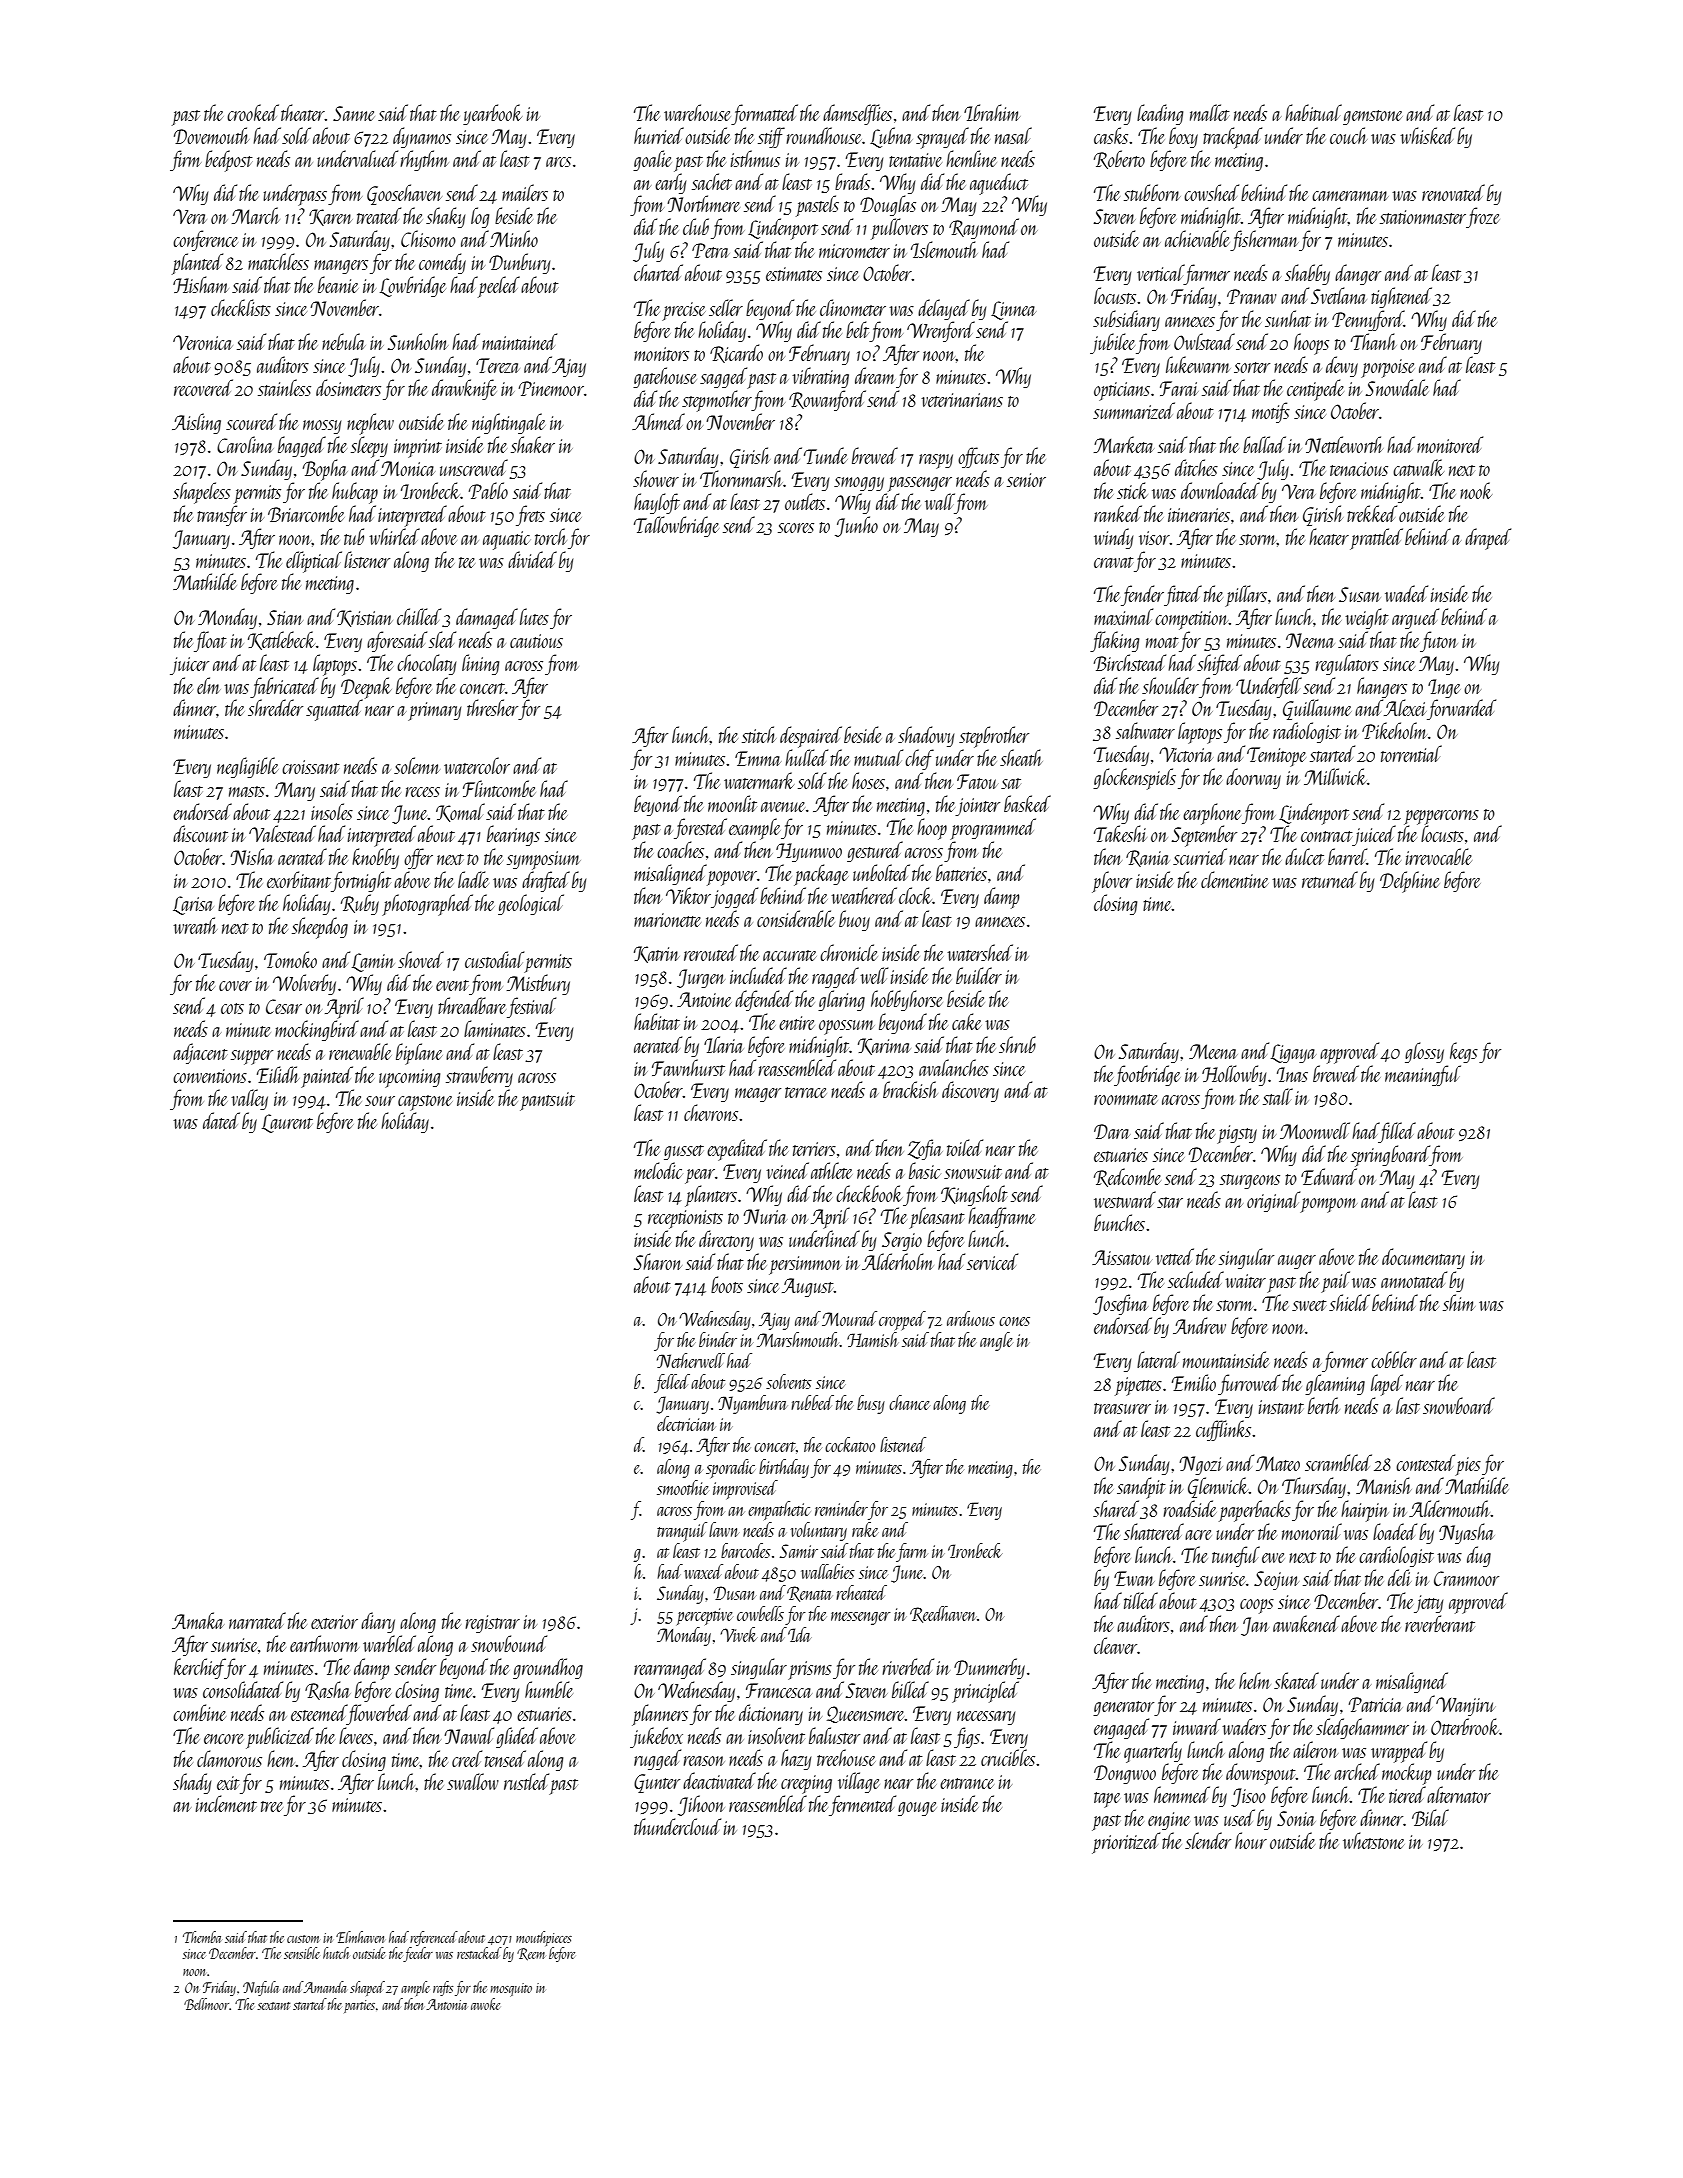 The image size is (1683, 2178). I want to click on cots, so click(232, 1008).
